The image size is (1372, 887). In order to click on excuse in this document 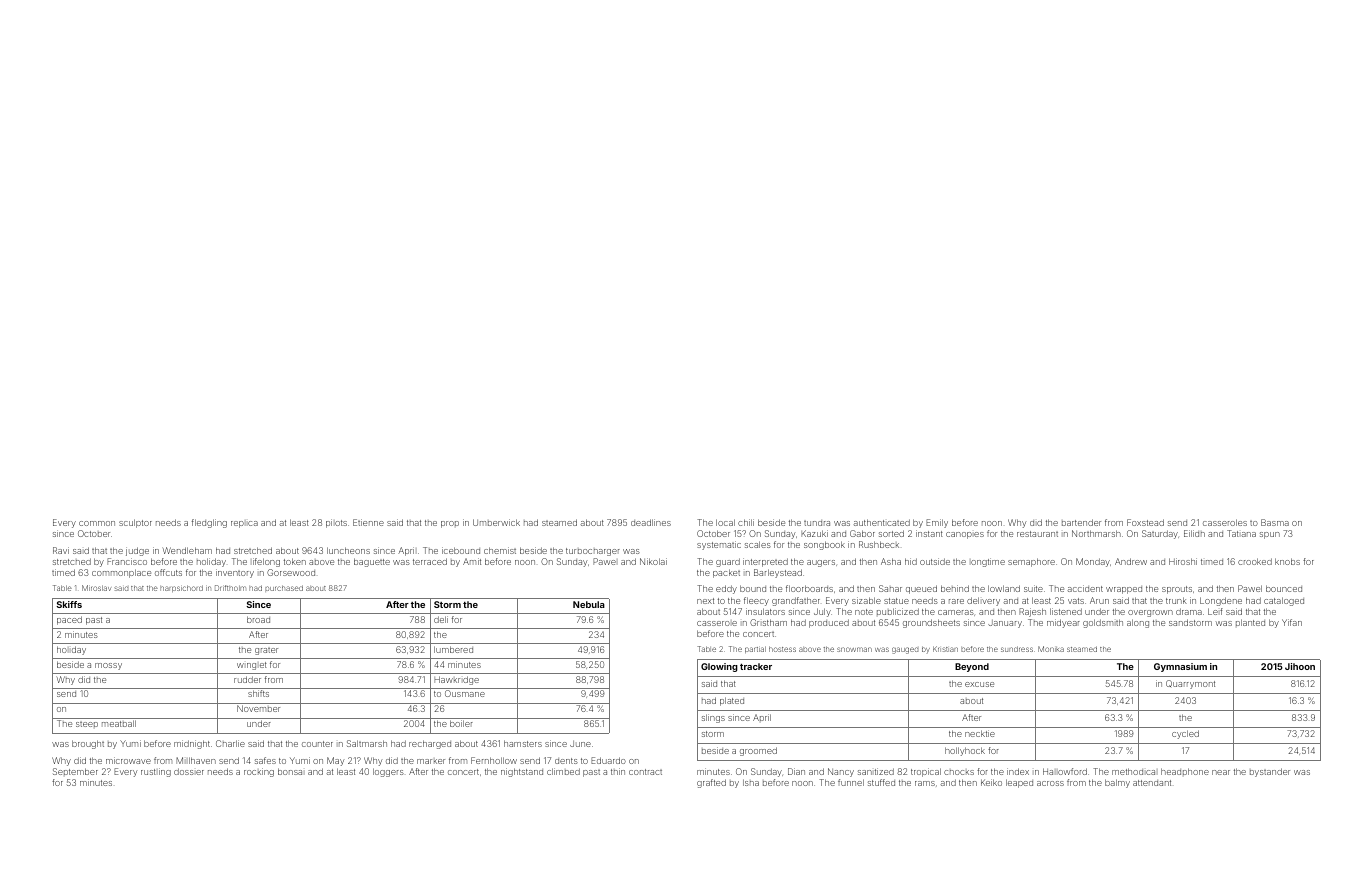, I will do `click(979, 684)`.
